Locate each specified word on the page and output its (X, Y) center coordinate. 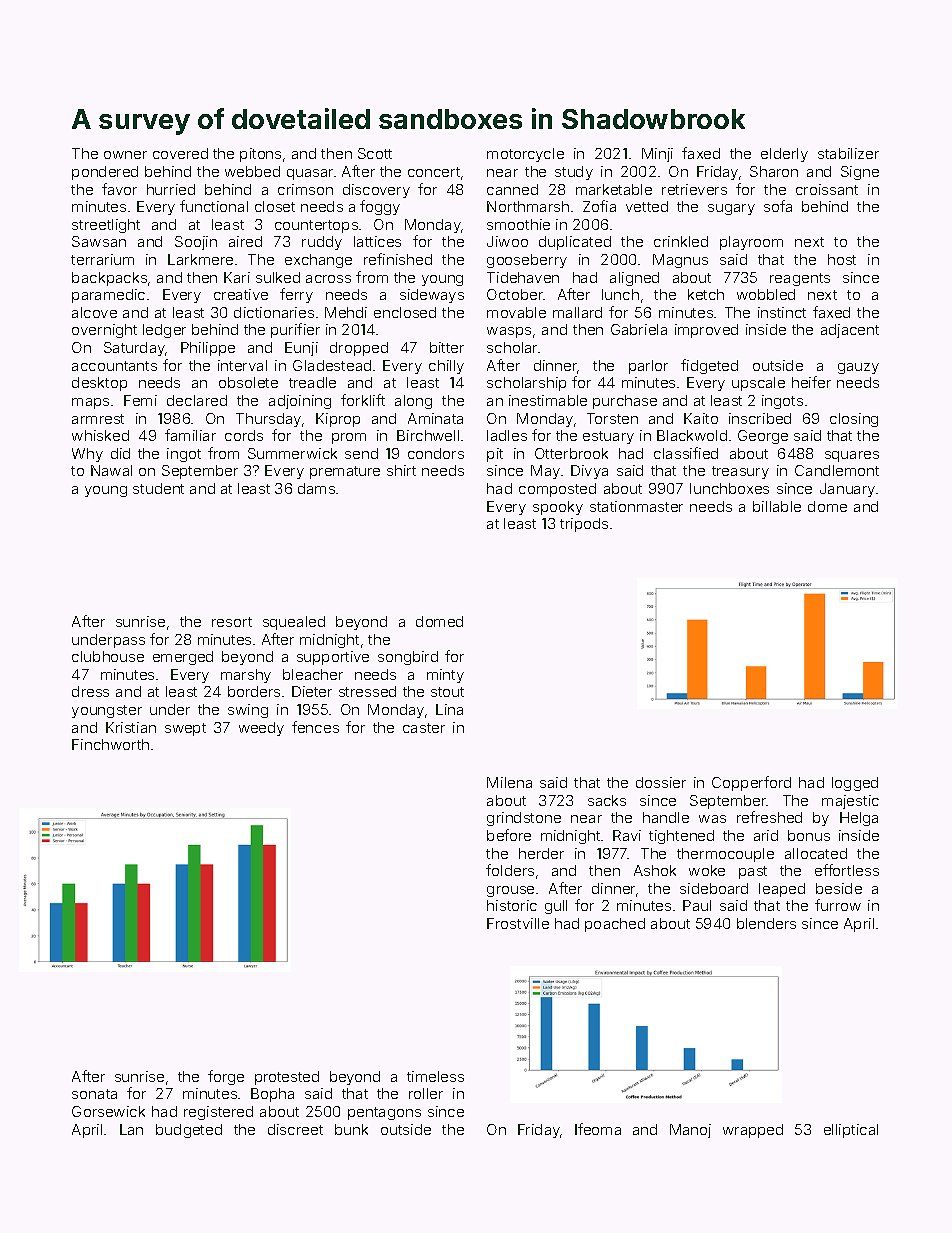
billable (777, 506)
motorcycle (525, 155)
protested (287, 1078)
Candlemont (837, 470)
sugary (731, 209)
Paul (697, 905)
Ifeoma (598, 1129)
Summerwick (292, 453)
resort (232, 622)
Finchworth (110, 744)
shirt (401, 470)
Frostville (518, 923)
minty (445, 676)
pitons (260, 155)
